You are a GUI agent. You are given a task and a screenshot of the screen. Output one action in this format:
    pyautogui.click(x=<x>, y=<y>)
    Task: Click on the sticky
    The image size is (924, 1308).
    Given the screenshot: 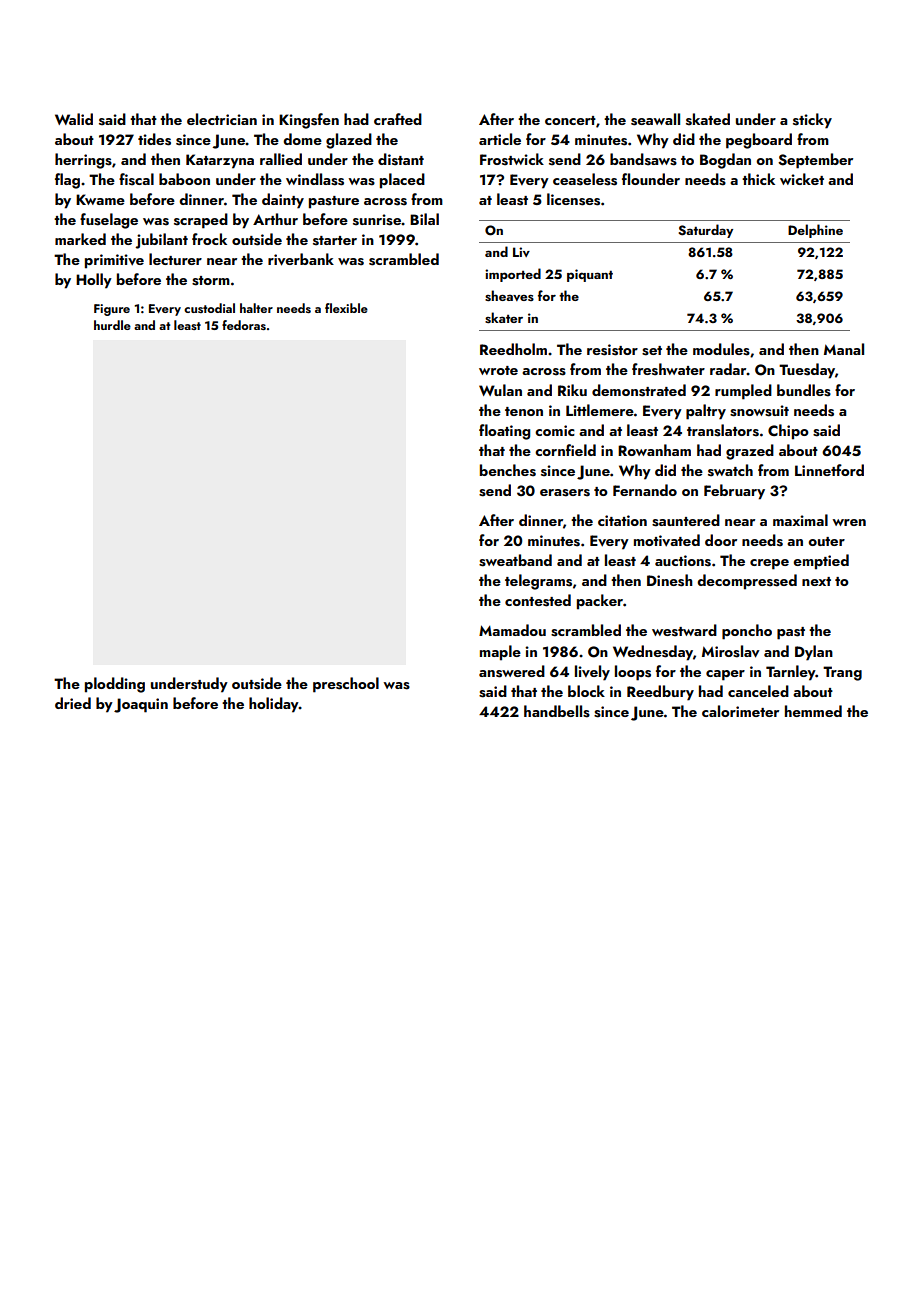 What is the action you would take?
    pyautogui.click(x=812, y=121)
